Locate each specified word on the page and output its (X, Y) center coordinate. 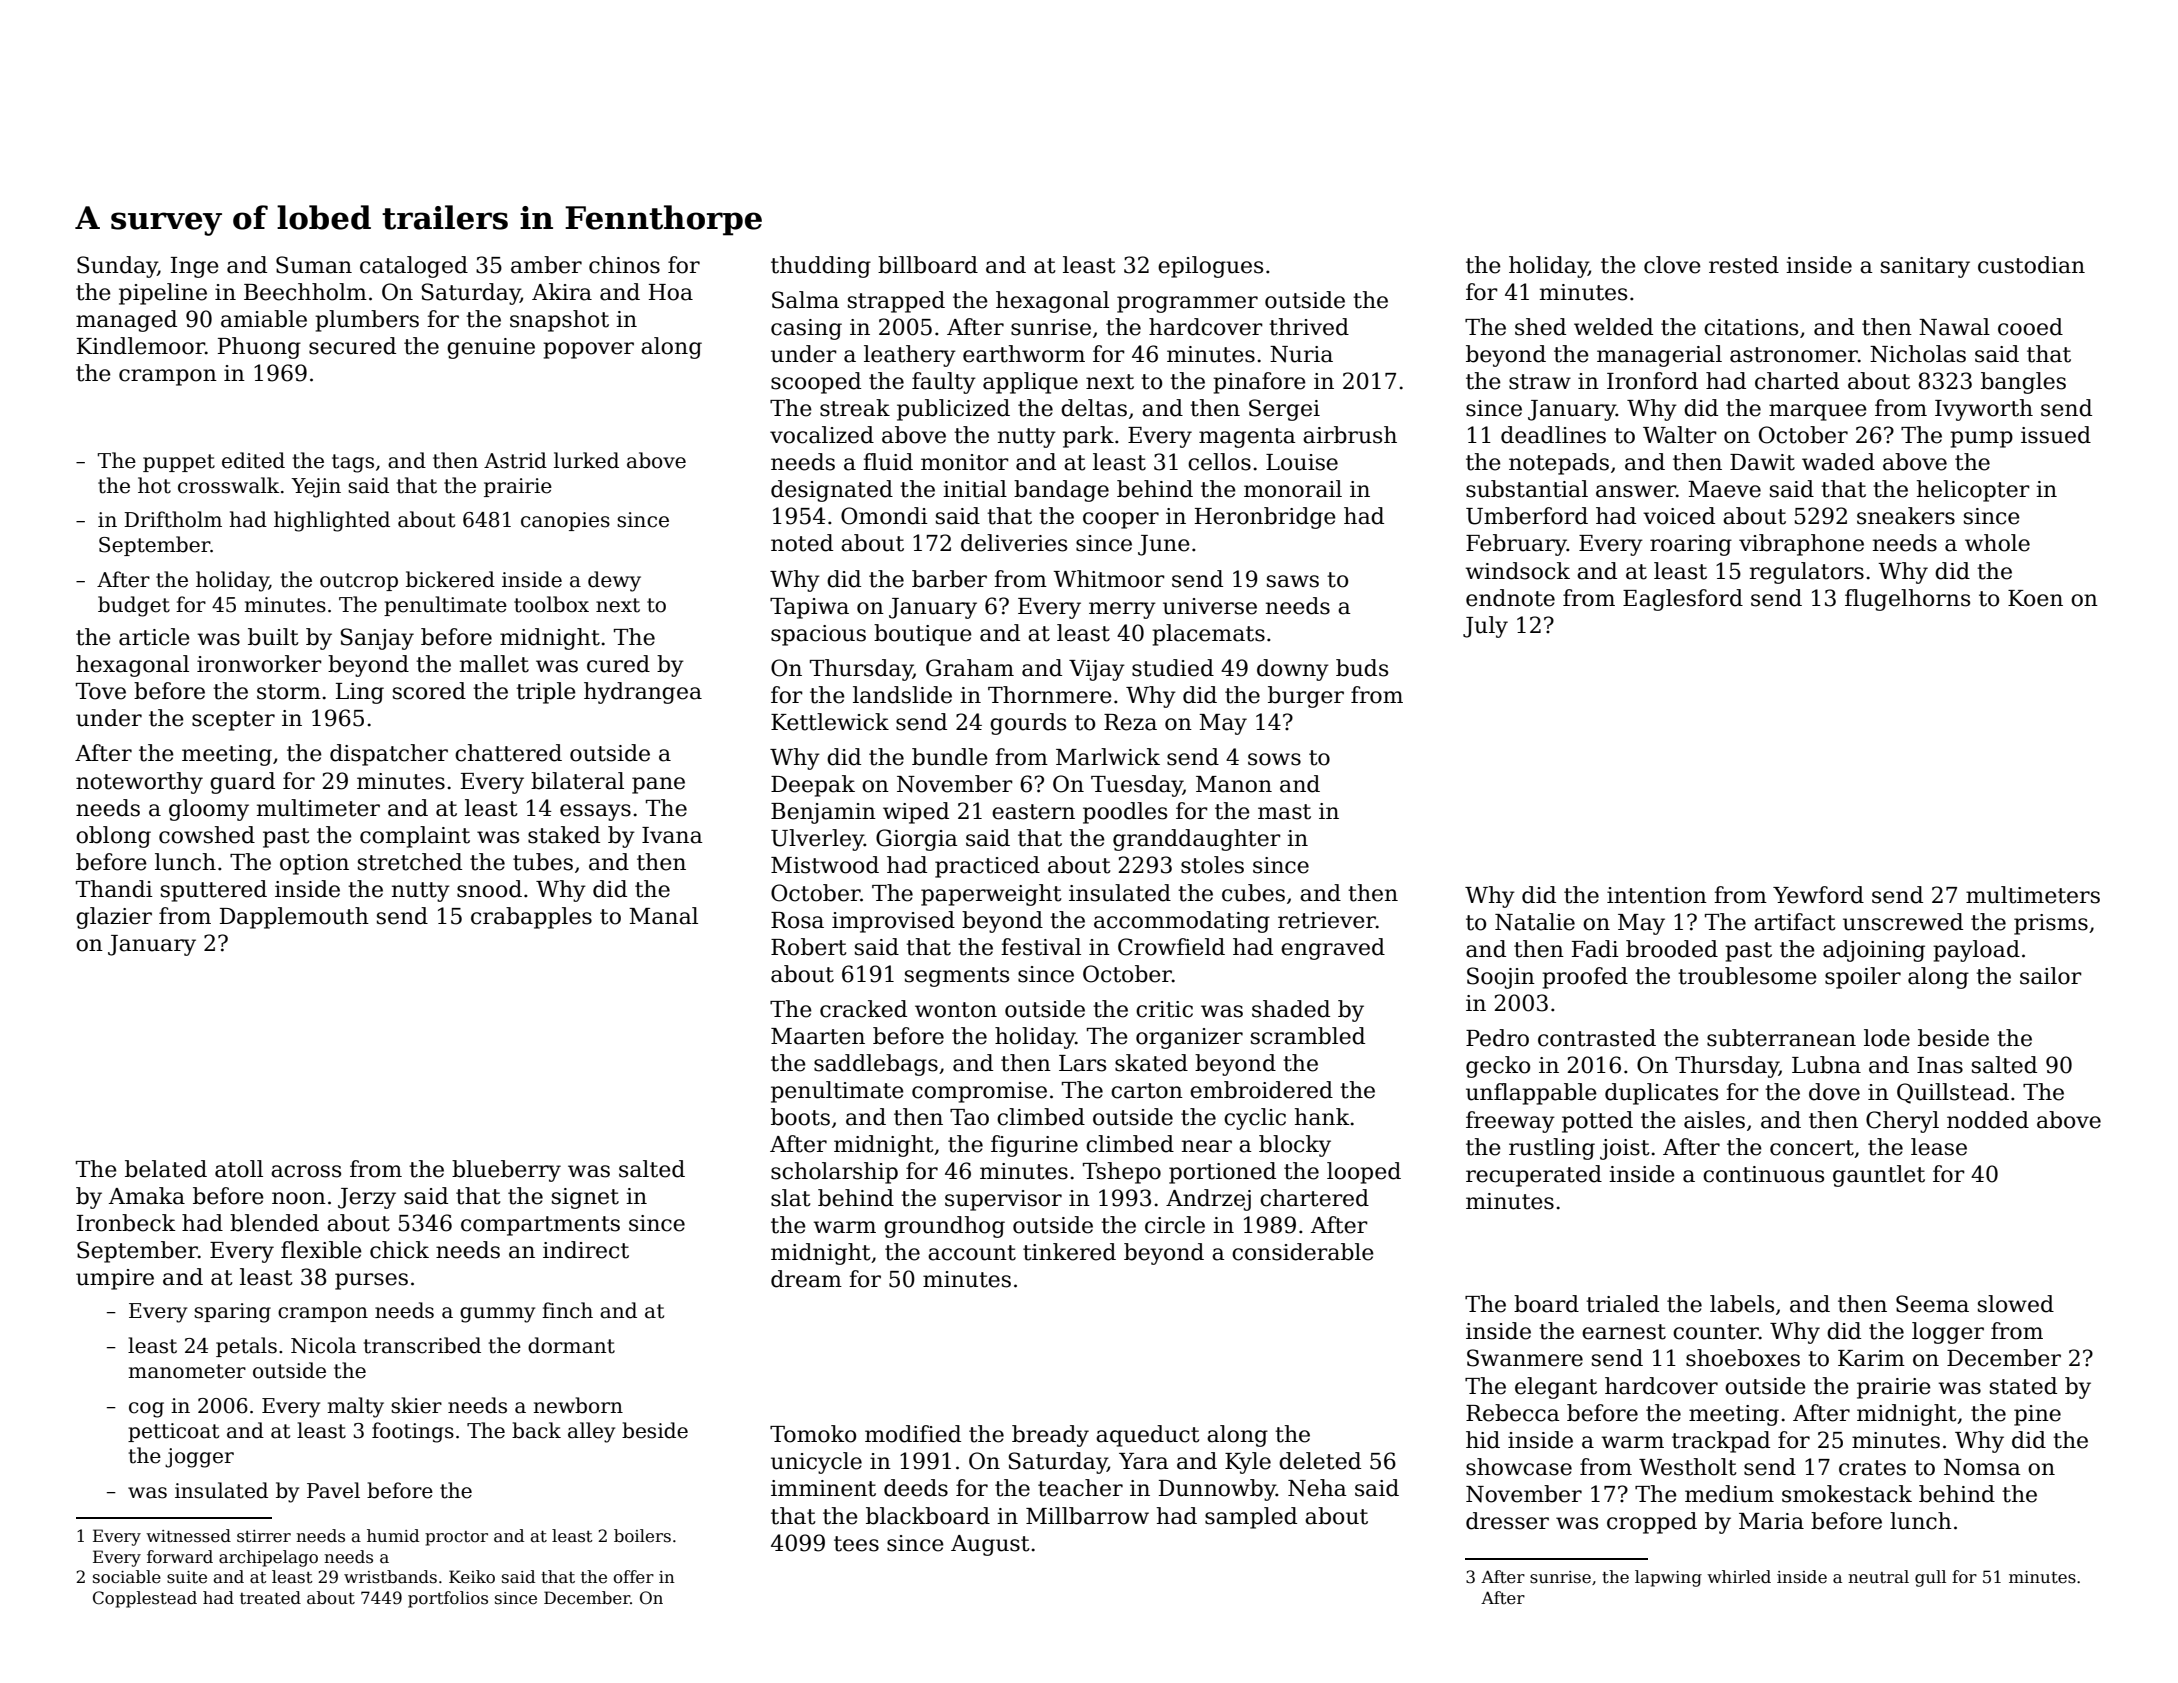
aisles (1714, 1120)
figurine (1034, 1146)
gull (1930, 1578)
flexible (321, 1250)
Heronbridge (1265, 518)
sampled (1251, 1518)
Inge (195, 267)
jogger (199, 1458)
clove (1672, 265)
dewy (614, 581)
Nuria (1301, 354)
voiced (1679, 516)
